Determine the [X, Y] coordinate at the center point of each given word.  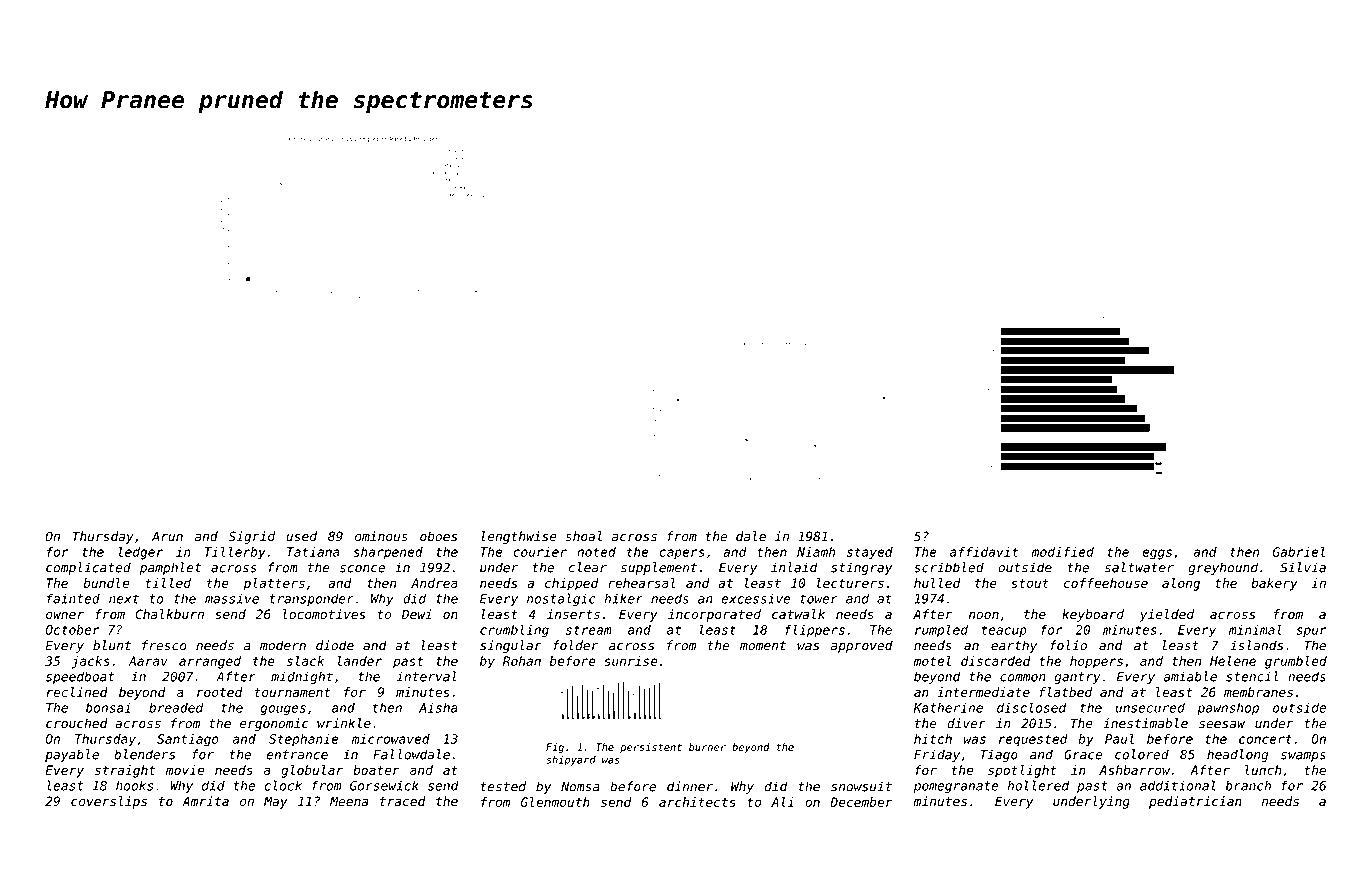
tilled [168, 583]
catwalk [798, 614]
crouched [77, 723]
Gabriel [1299, 551]
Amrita [205, 801]
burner [707, 747]
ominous [381, 536]
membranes [1258, 692]
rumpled [941, 631]
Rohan [522, 661]
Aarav [148, 661]
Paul [1119, 739]
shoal [583, 536]
